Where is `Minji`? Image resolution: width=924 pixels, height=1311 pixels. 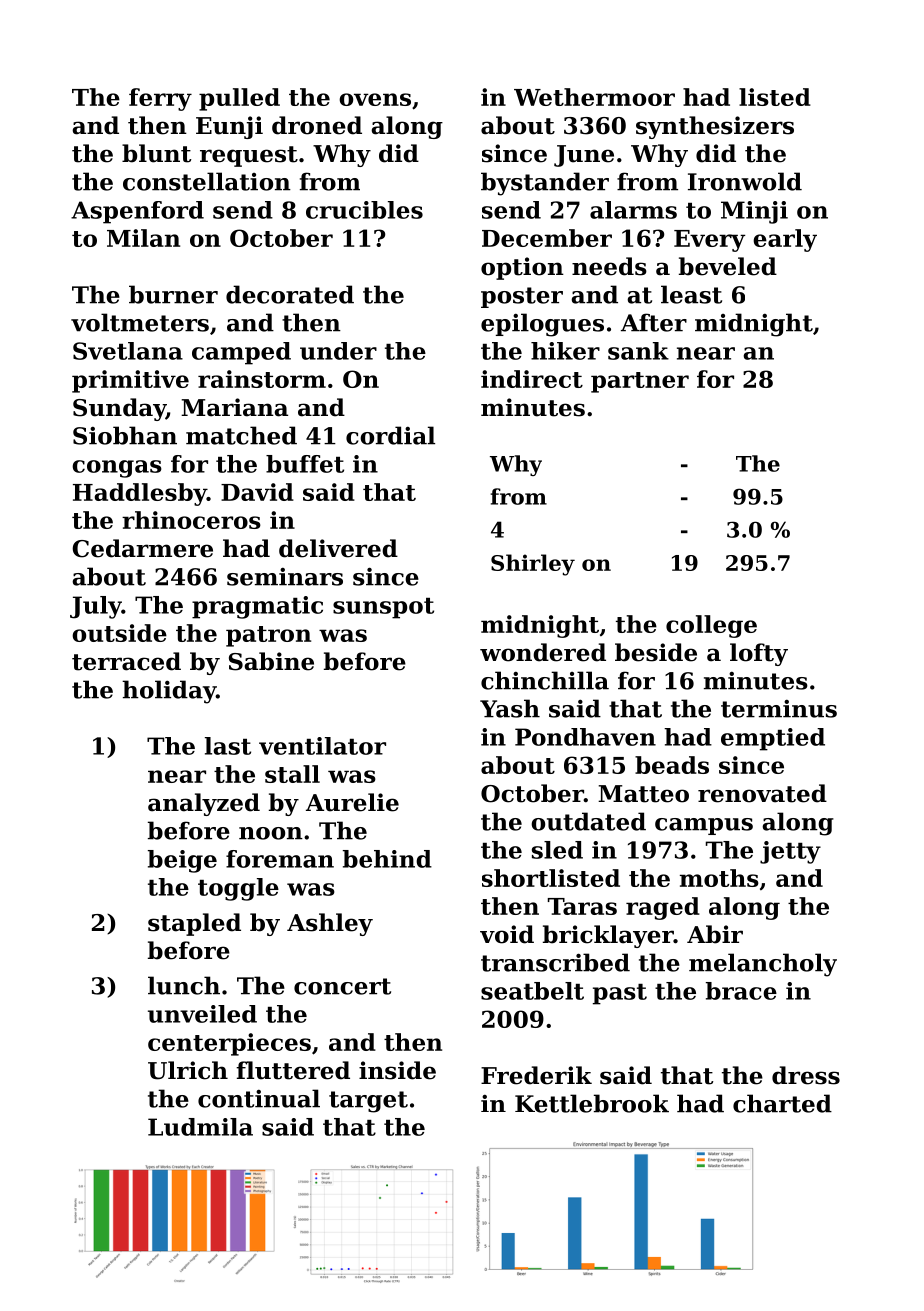
Minji is located at coordinates (754, 212).
